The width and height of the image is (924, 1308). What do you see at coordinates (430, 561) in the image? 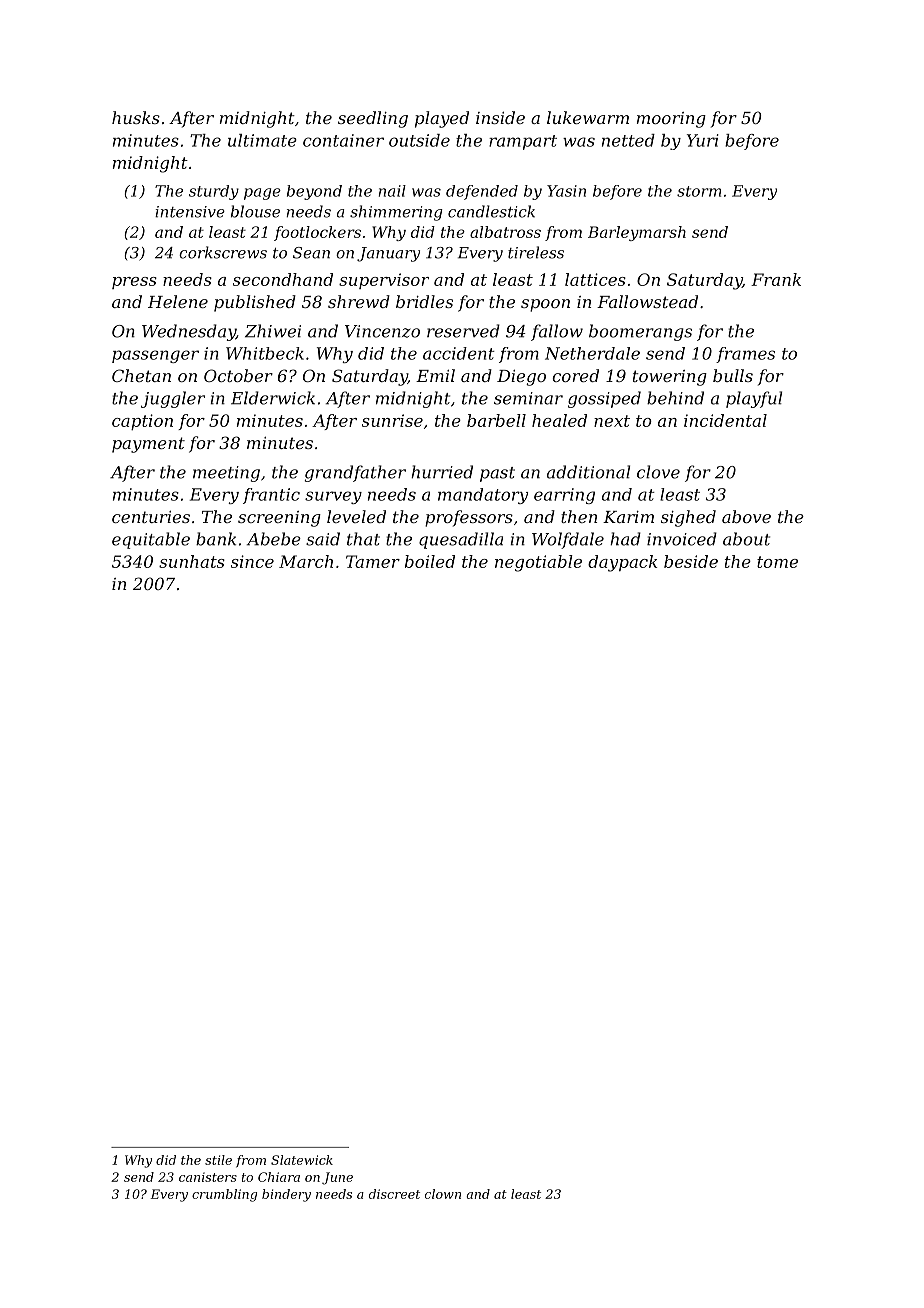
I see `boiled` at bounding box center [430, 561].
